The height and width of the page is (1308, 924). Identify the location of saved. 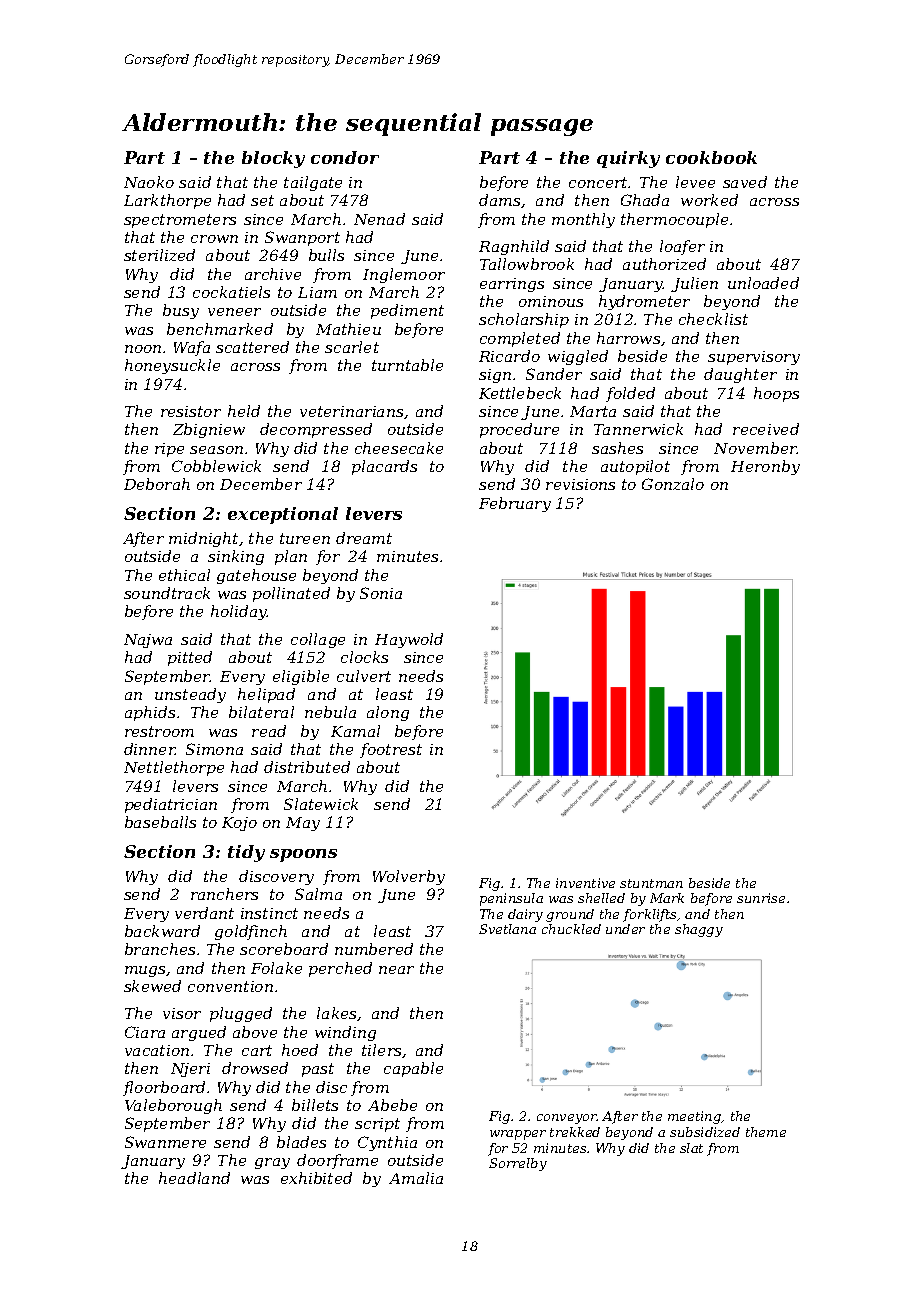
(745, 182).
